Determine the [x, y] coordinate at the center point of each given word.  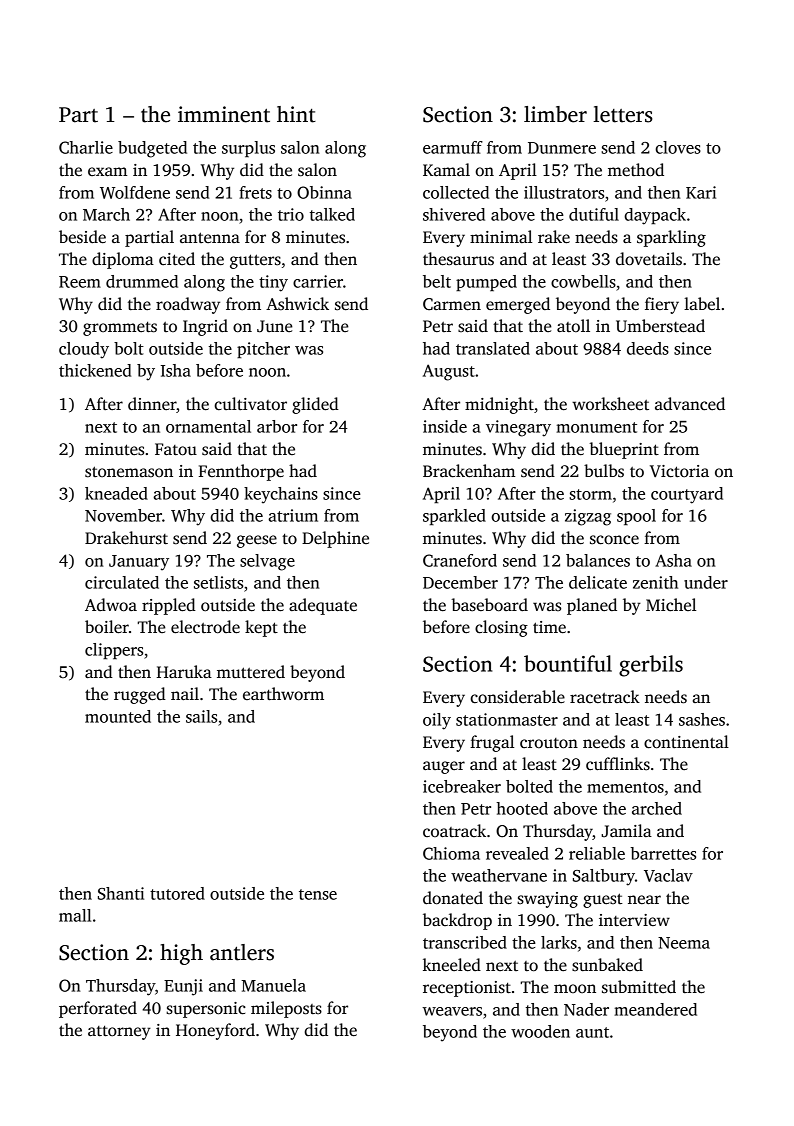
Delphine [335, 539]
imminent [224, 114]
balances [598, 560]
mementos [625, 787]
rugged [140, 695]
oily [437, 721]
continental [686, 742]
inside [445, 426]
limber [555, 114]
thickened [95, 370]
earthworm [283, 694]
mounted [118, 716]
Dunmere [562, 148]
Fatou [176, 449]
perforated [98, 1009]
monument [596, 427]
